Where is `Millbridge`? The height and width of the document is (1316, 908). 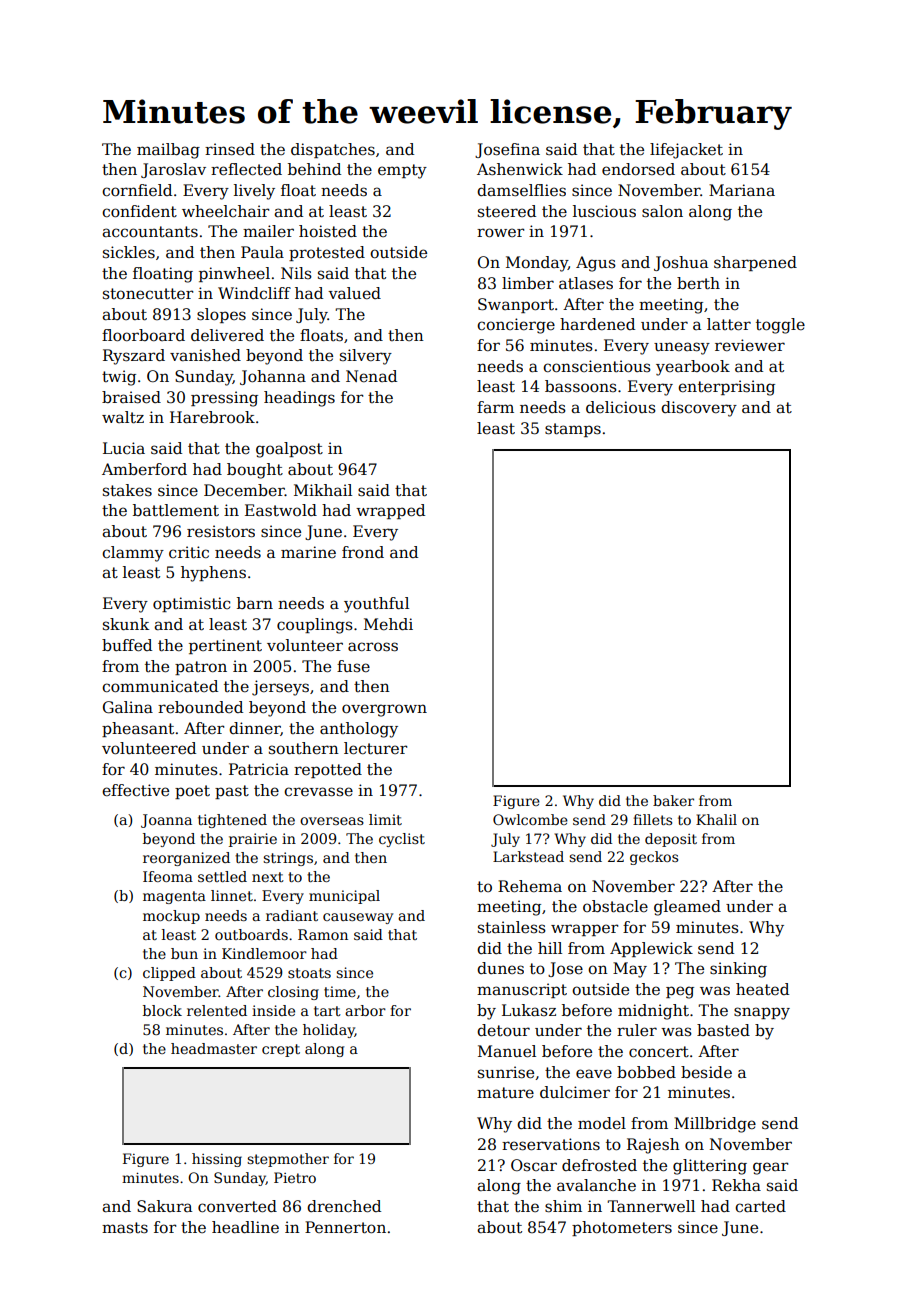 Millbridge is located at coordinates (715, 1125).
